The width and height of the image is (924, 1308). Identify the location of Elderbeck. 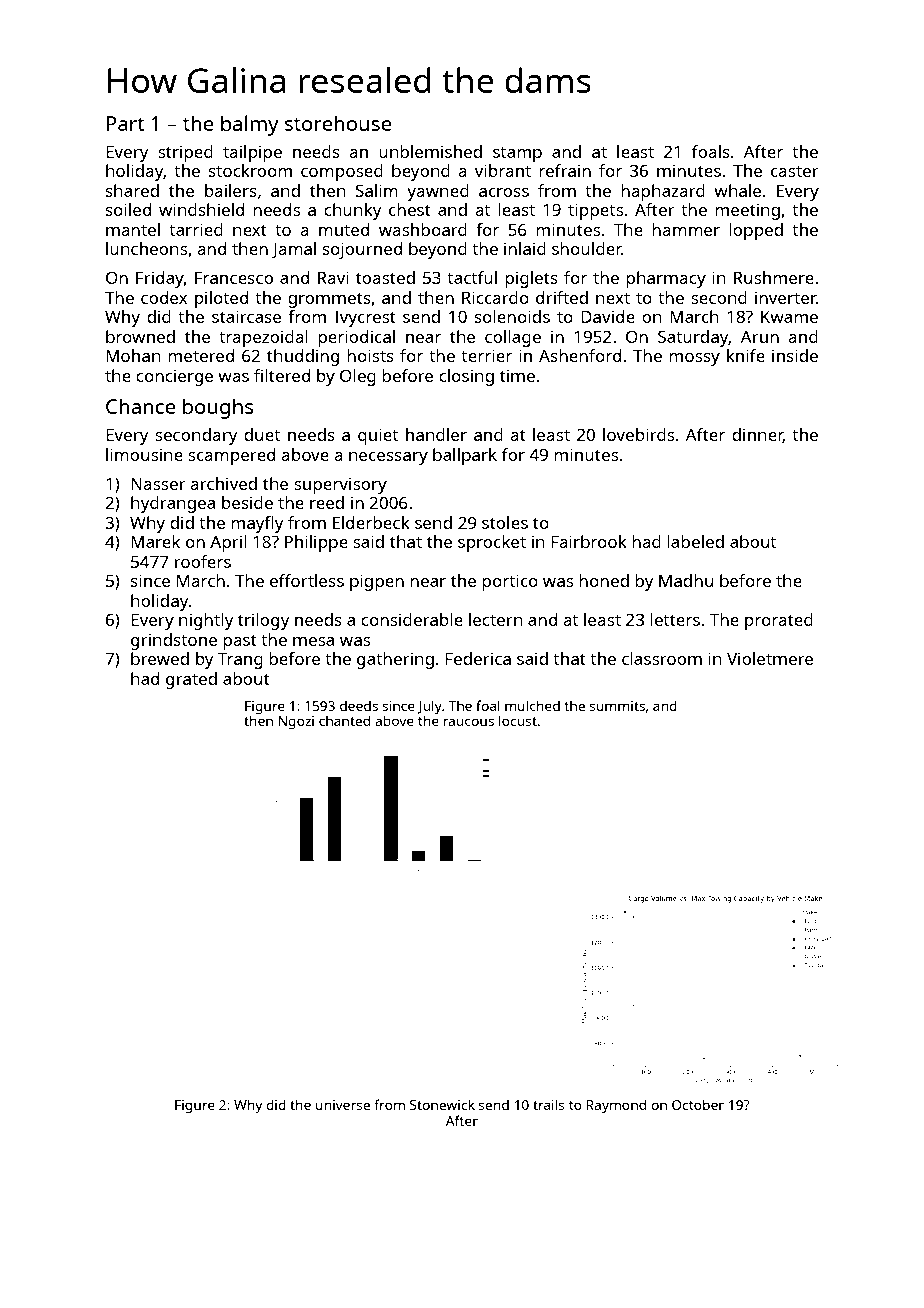
(371, 522).
